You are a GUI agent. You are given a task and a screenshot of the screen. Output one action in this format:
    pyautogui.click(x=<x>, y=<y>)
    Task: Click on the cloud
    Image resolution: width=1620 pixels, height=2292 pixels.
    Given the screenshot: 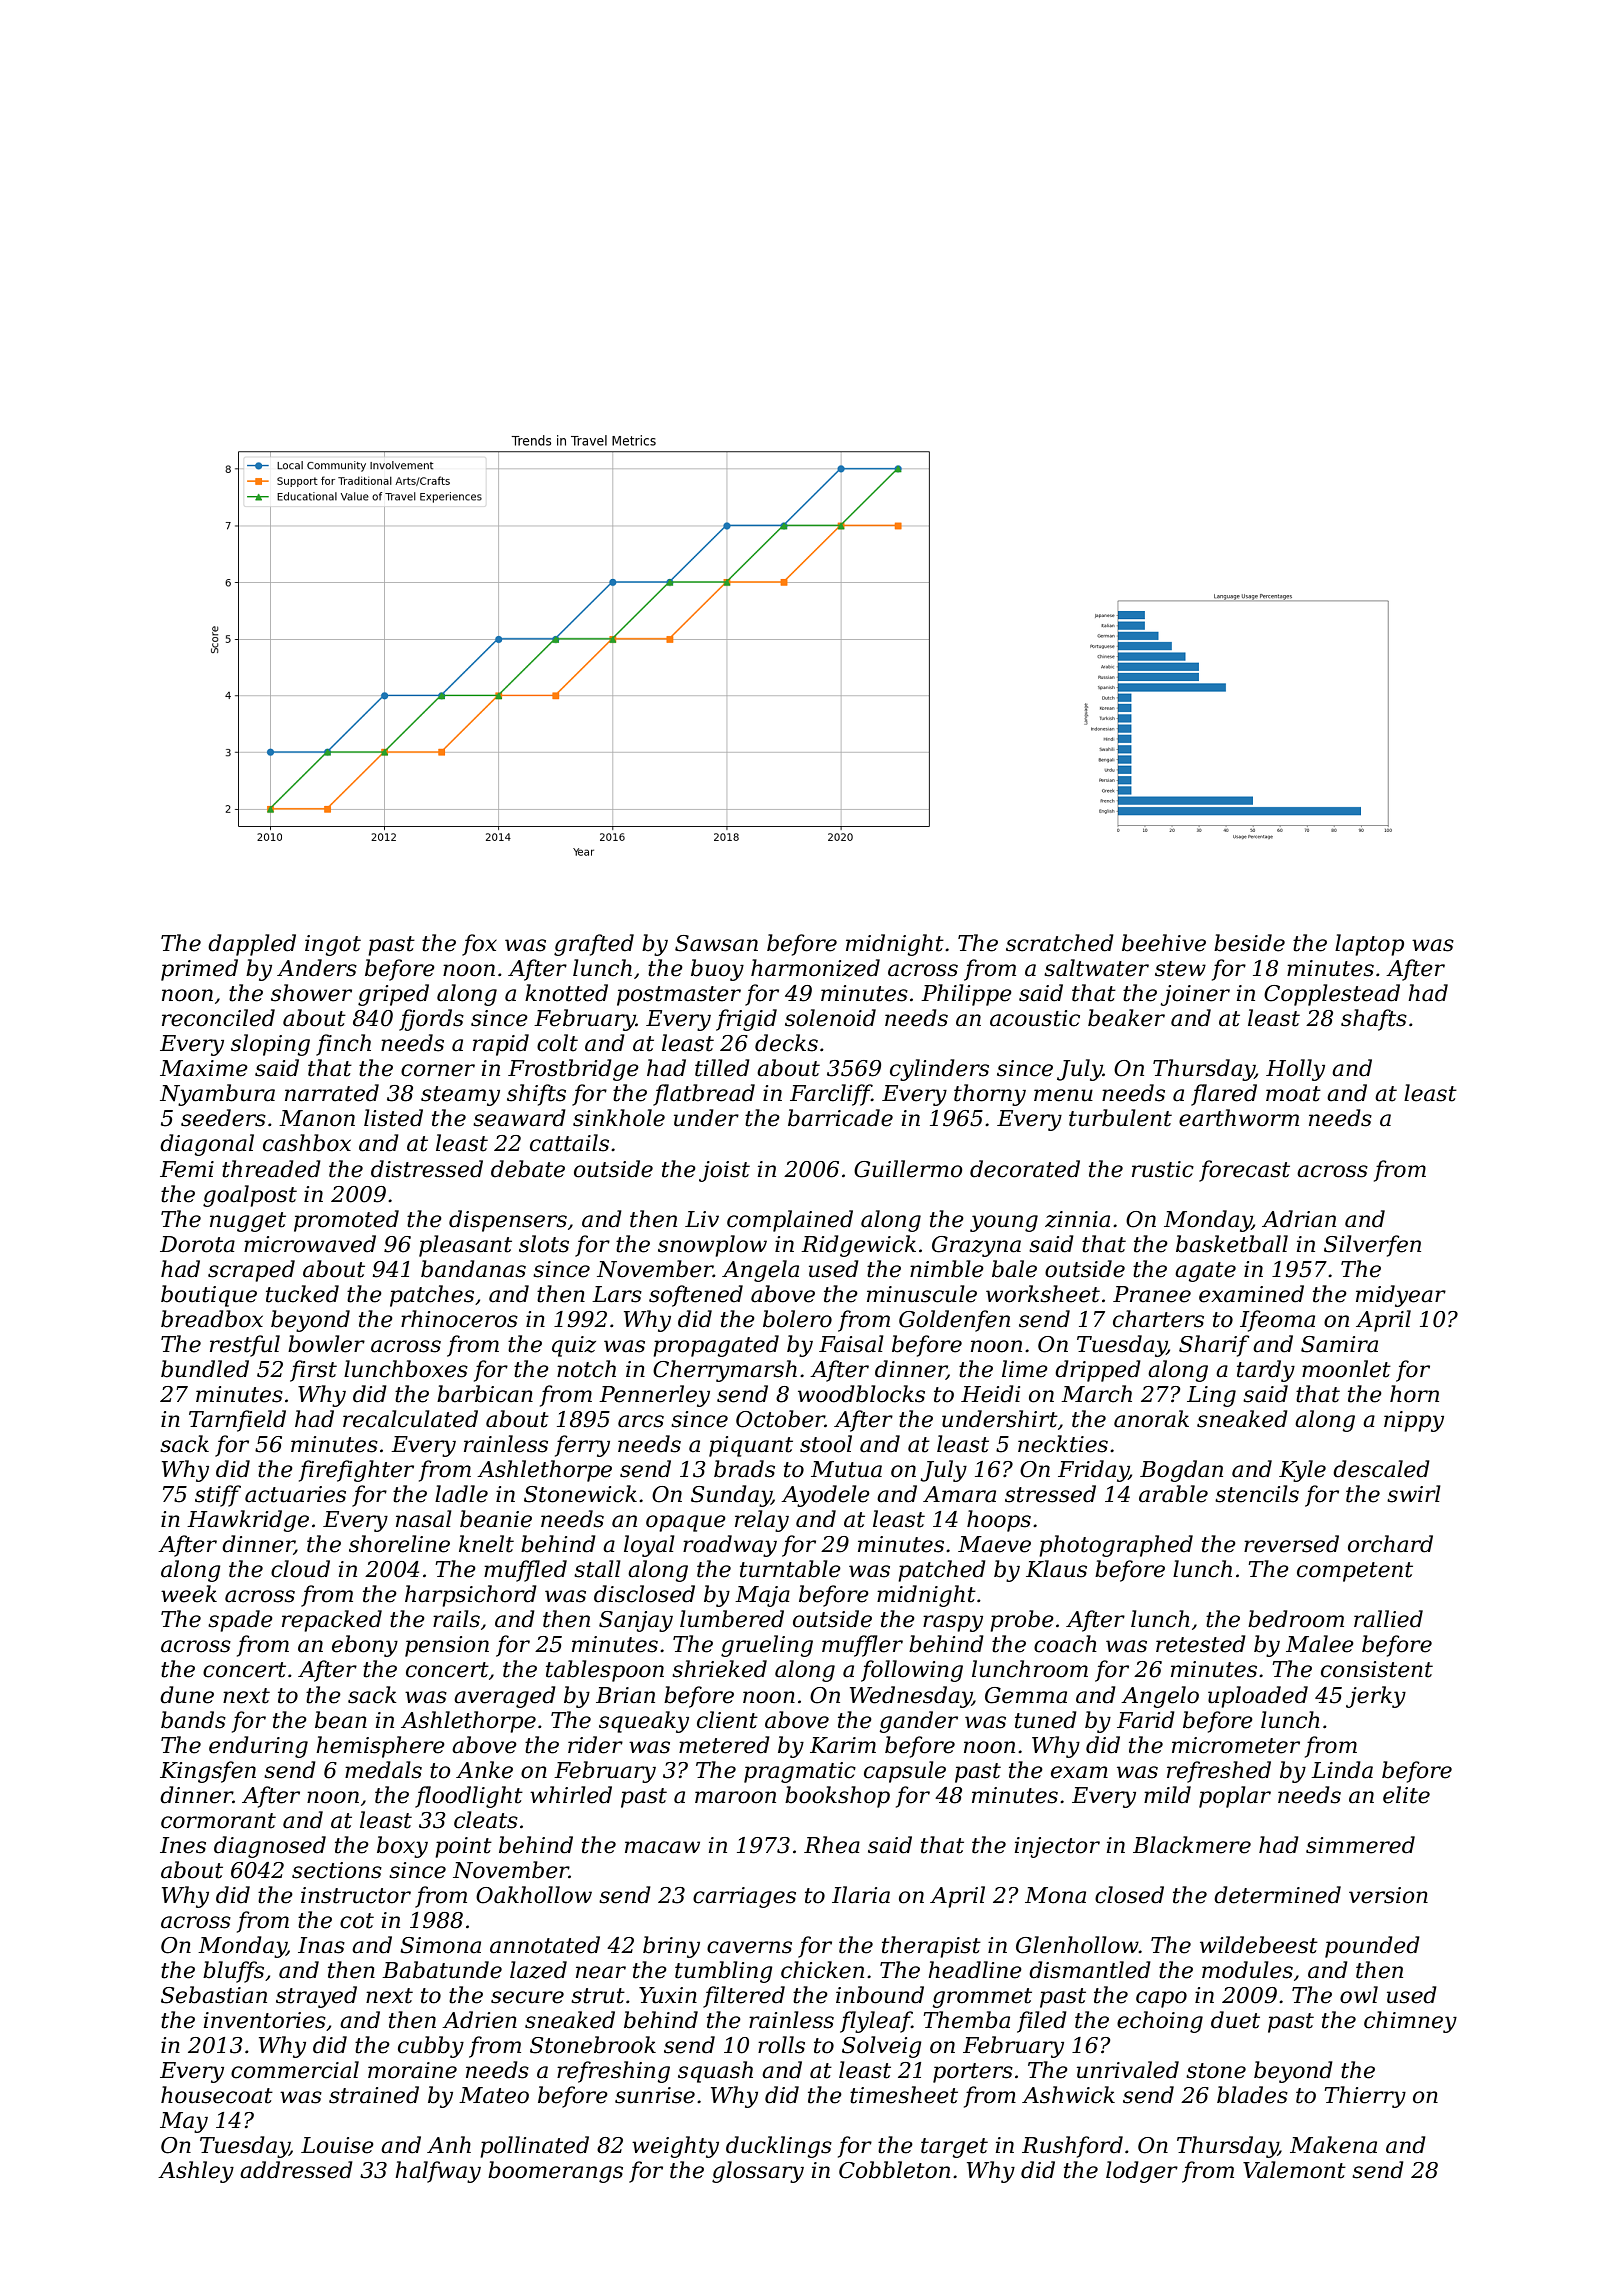 What is the action you would take?
    pyautogui.click(x=300, y=1569)
